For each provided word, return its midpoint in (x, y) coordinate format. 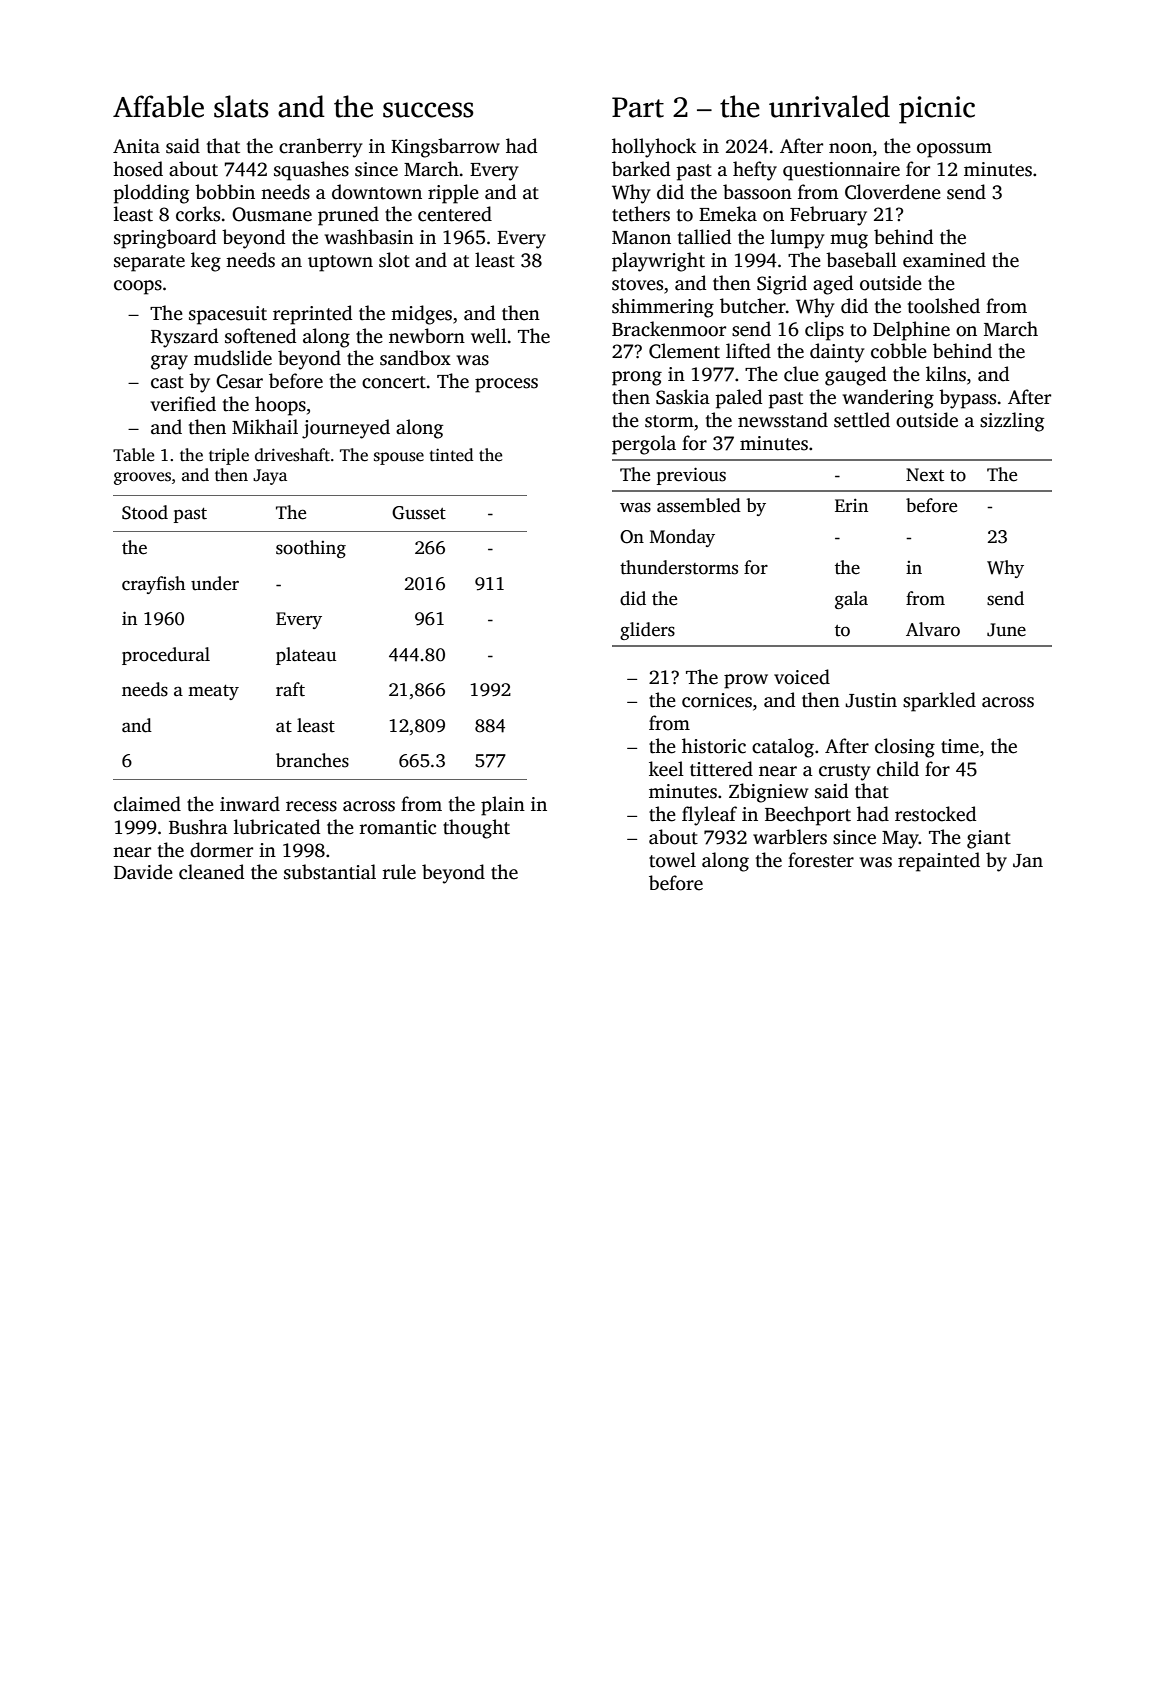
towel (672, 860)
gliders (647, 631)
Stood (145, 512)
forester (821, 860)
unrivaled (829, 106)
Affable (158, 106)
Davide (143, 872)
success (428, 110)
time (960, 746)
